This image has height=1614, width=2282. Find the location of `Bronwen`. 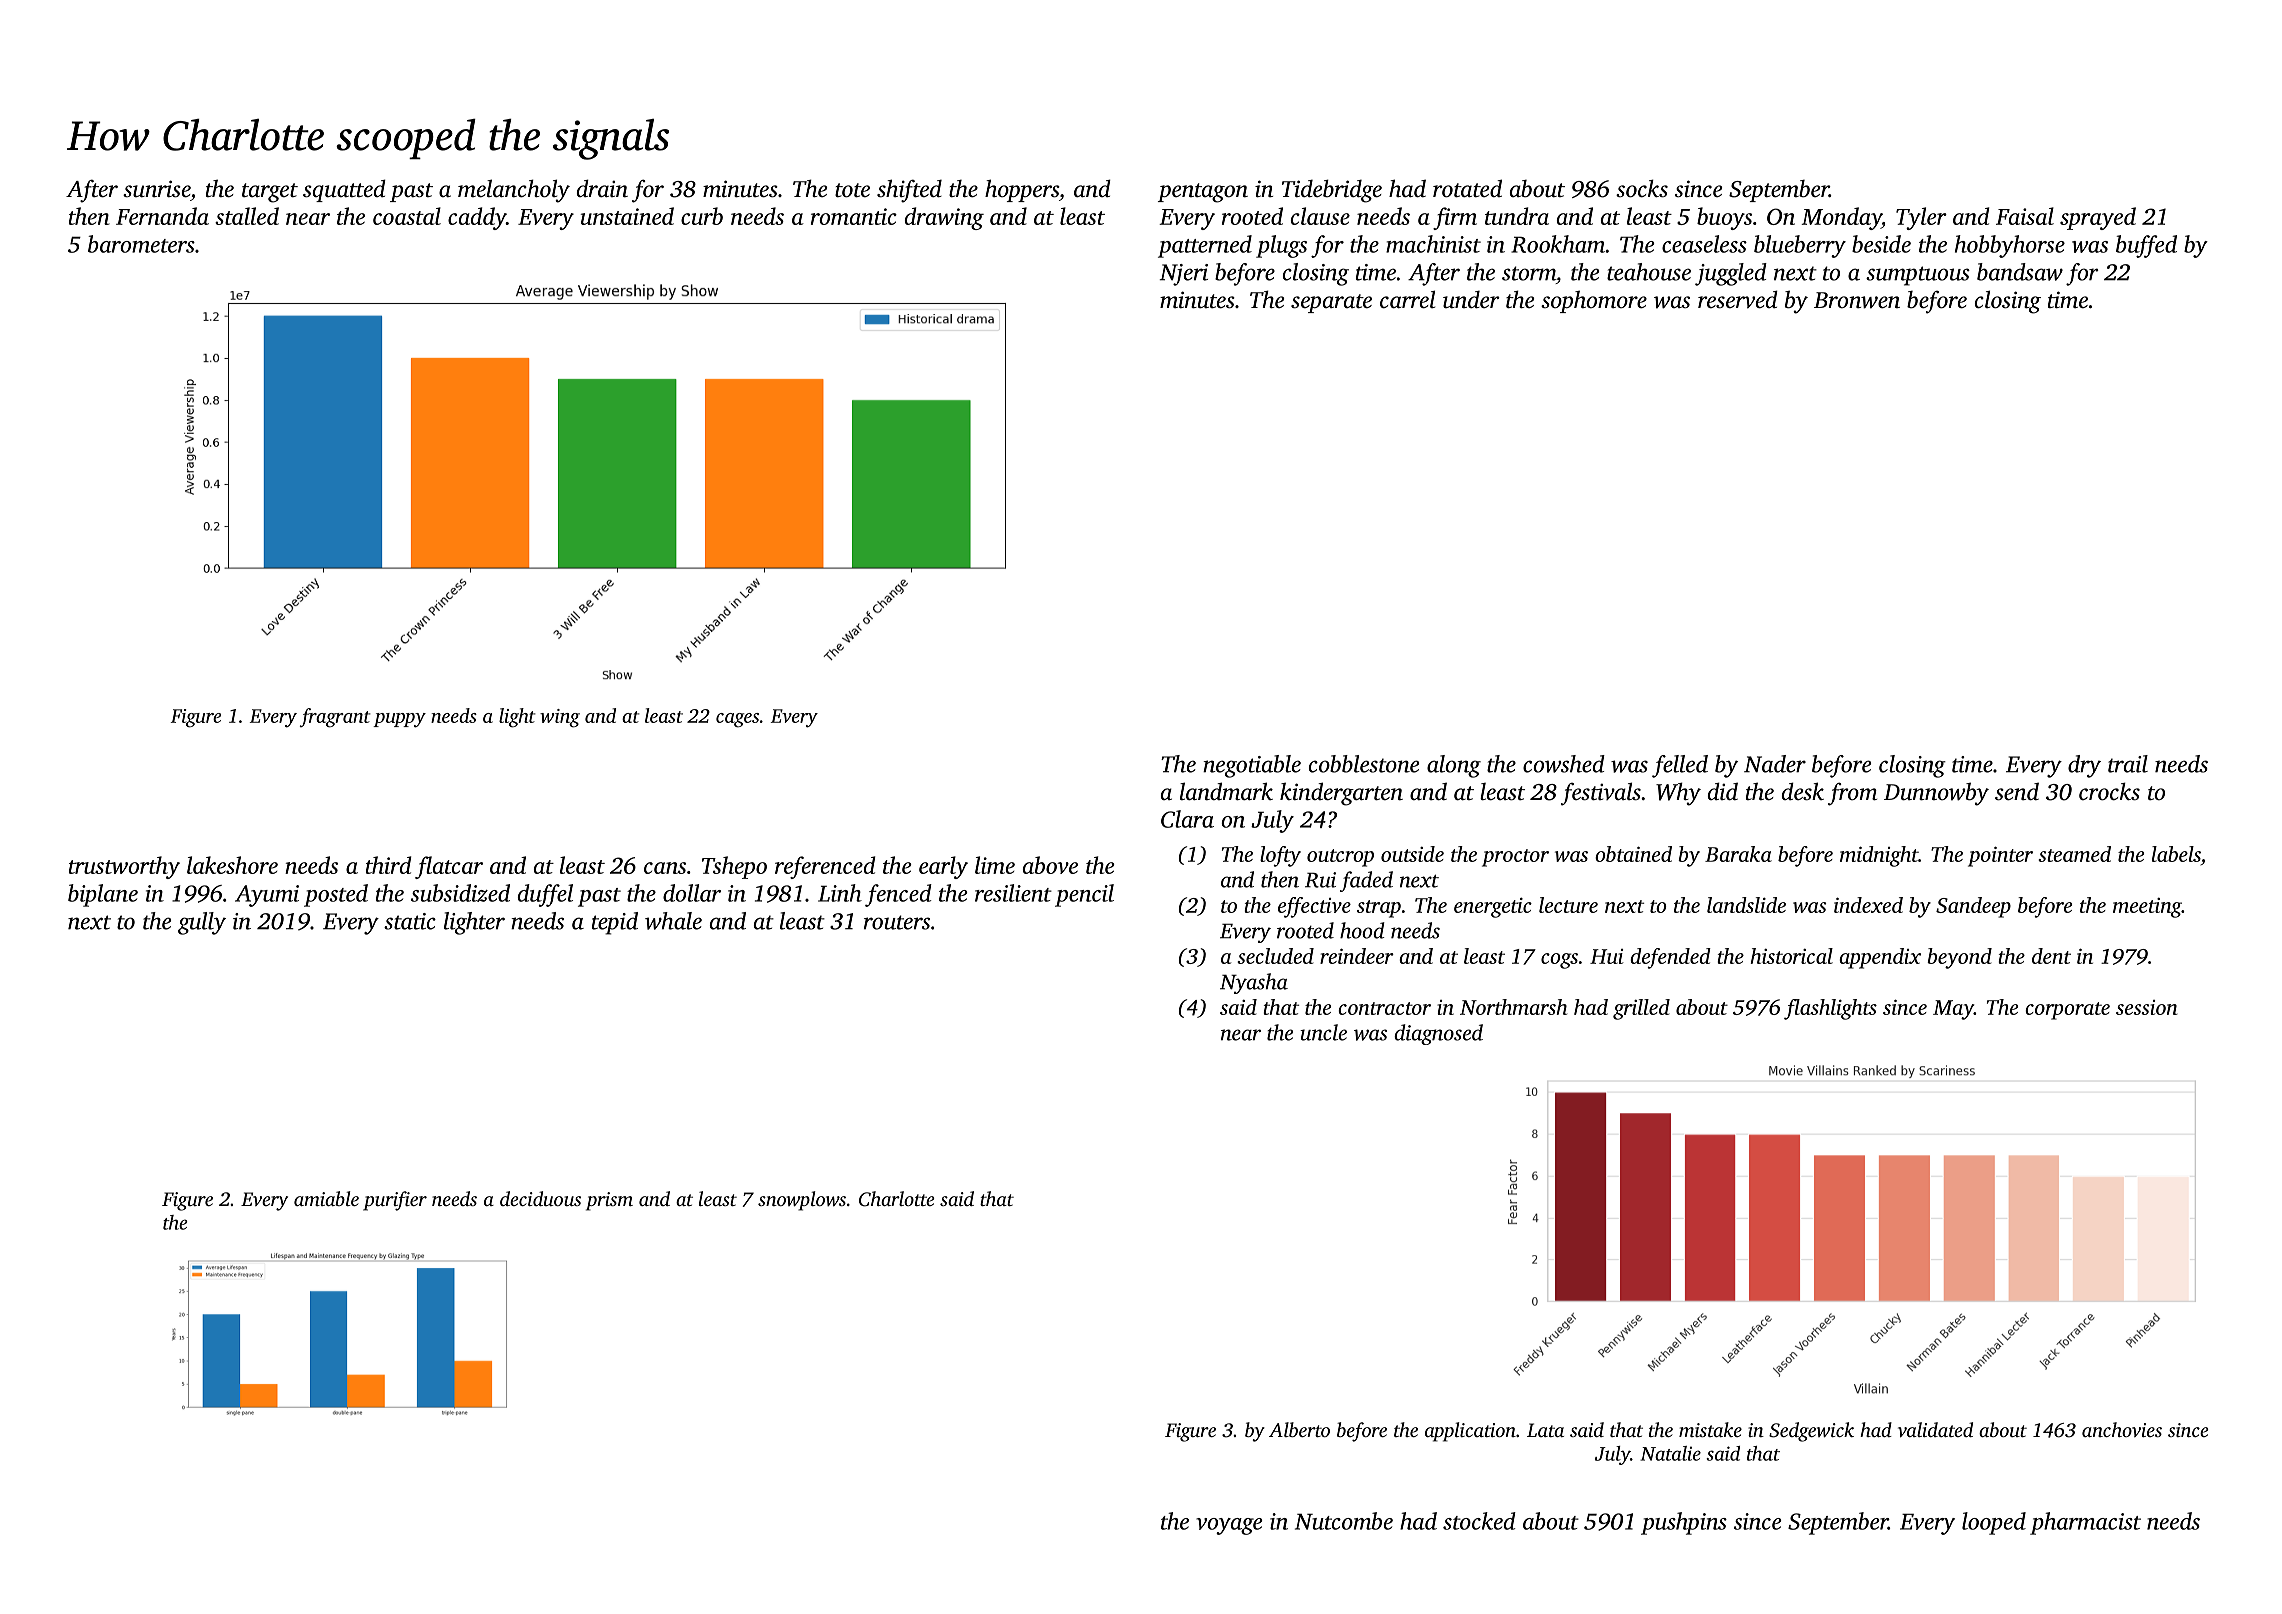

Bronwen is located at coordinates (1857, 300).
